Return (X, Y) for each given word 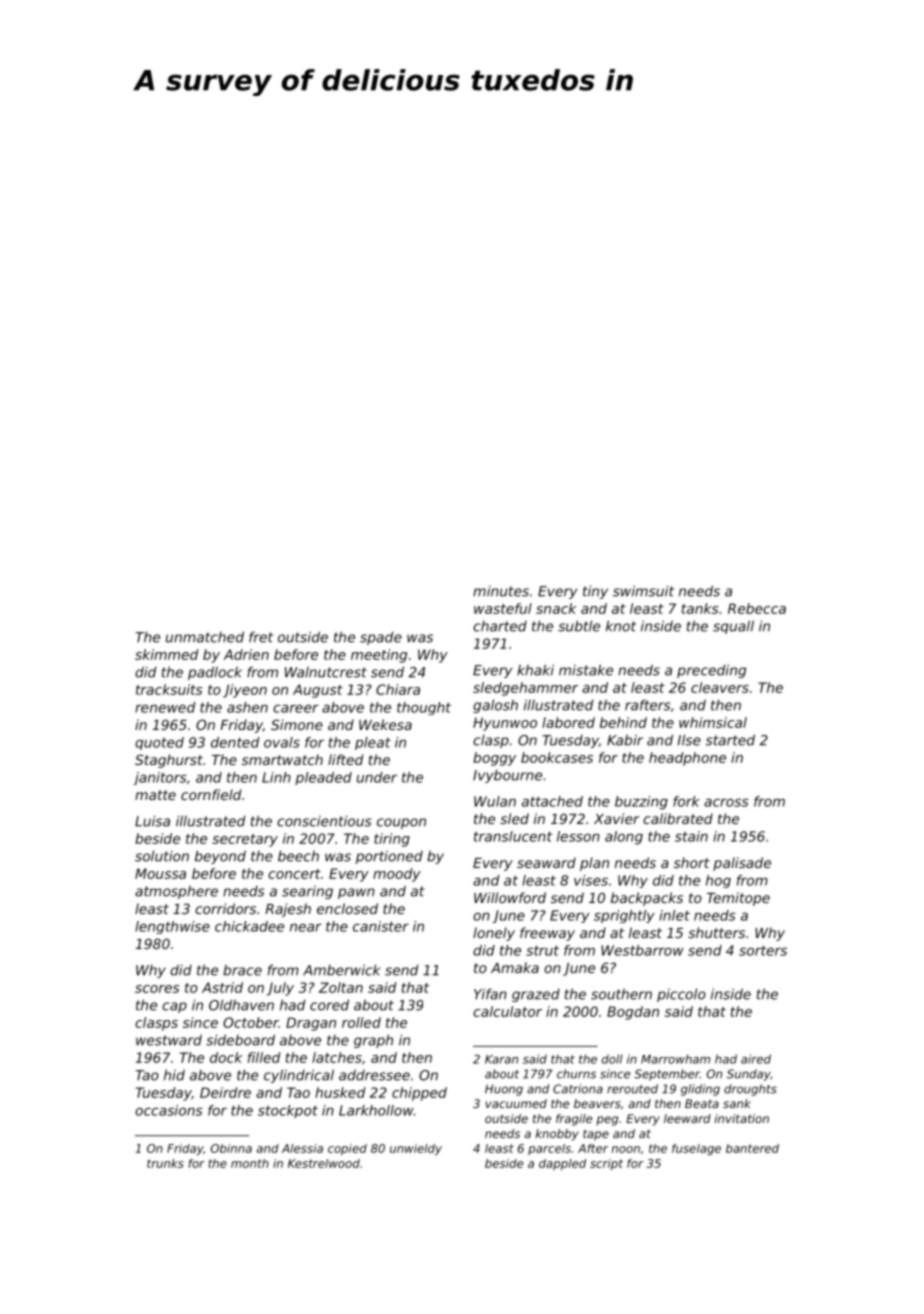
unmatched (205, 637)
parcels (549, 1149)
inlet (674, 915)
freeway (547, 934)
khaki (535, 670)
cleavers (720, 687)
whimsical (713, 722)
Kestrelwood (324, 1163)
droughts (750, 1090)
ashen (247, 707)
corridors (225, 908)
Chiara (398, 689)
